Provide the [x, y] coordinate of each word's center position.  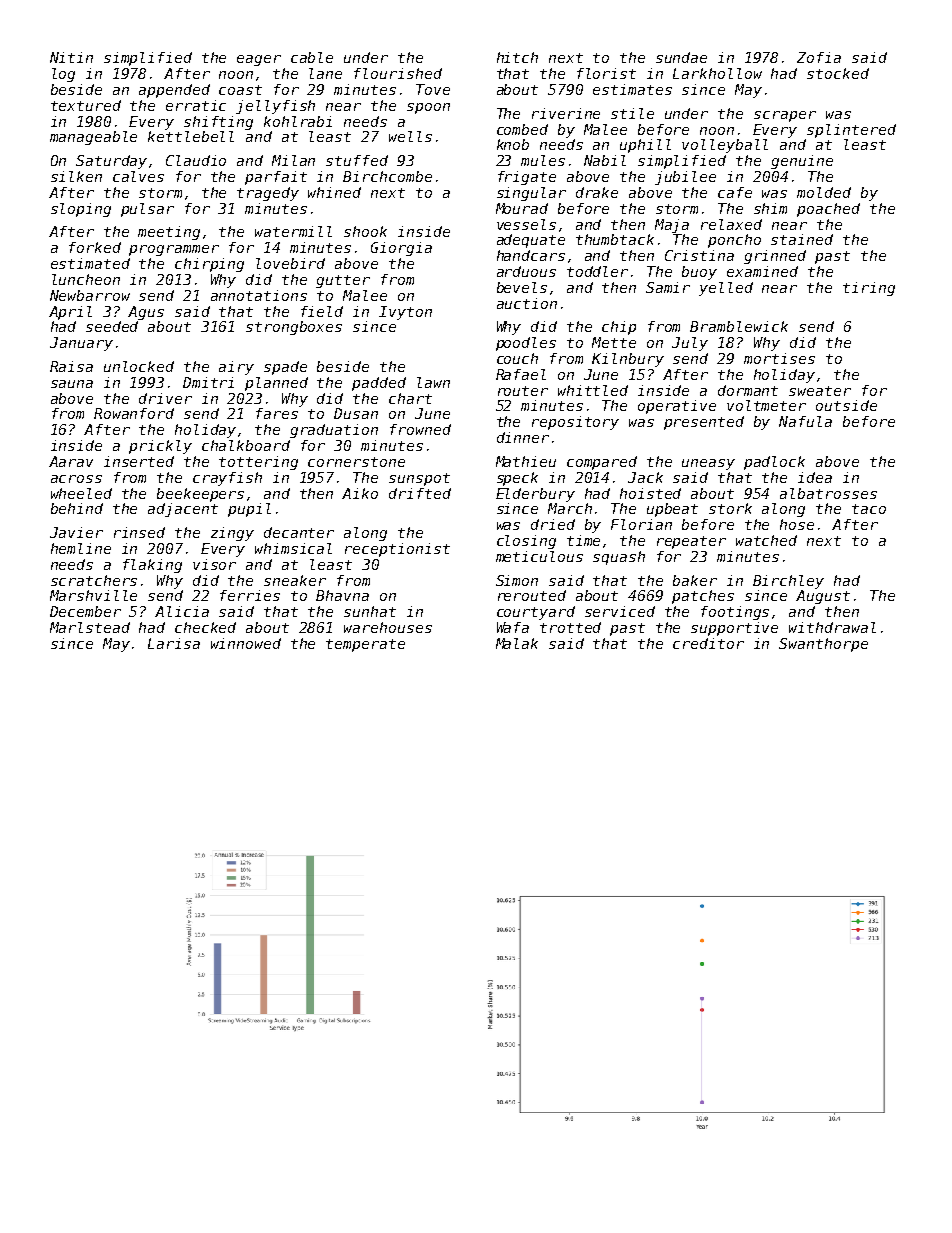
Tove [433, 89]
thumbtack [615, 239]
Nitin [71, 57]
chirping [209, 265]
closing [526, 542]
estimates [632, 89]
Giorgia [401, 249]
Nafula [805, 421]
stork [730, 508]
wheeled [81, 493]
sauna [72, 384]
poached [828, 210]
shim [770, 208]
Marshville [93, 595]
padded [379, 384]
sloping [81, 210]
